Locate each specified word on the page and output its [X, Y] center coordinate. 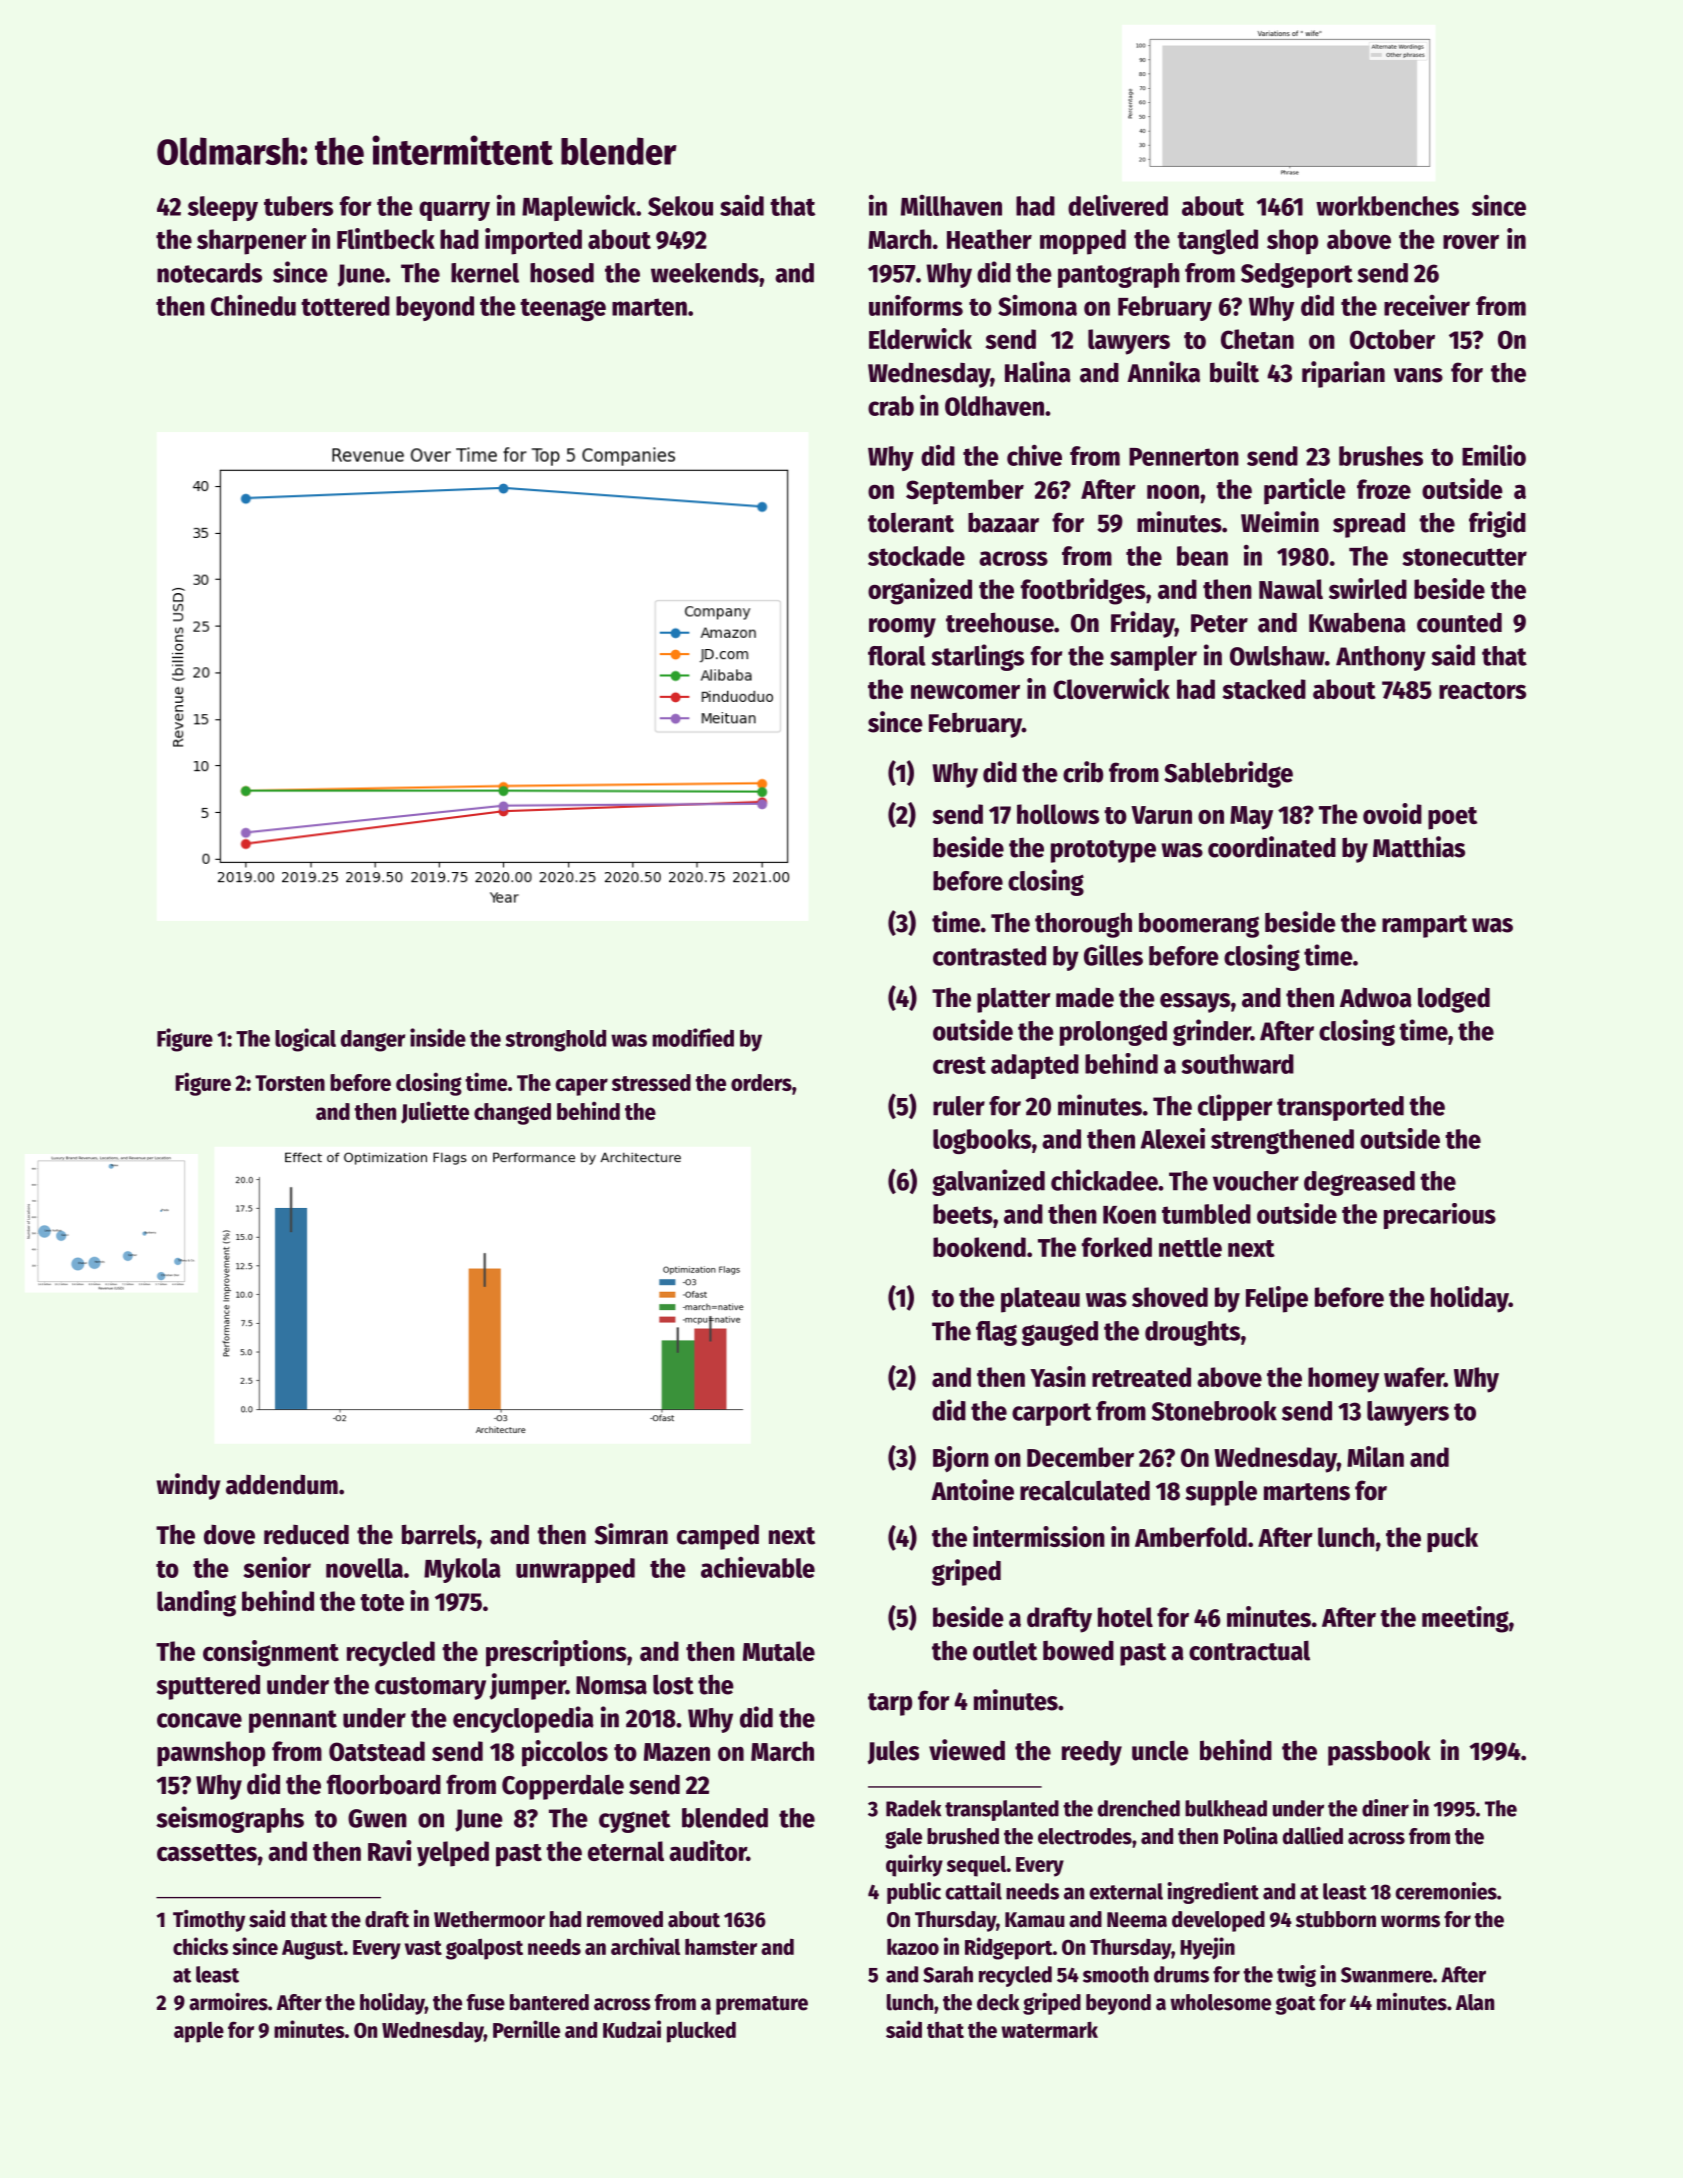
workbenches [1387, 206]
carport [1051, 1414]
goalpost [484, 1949]
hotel [1125, 1617]
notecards [209, 273]
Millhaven [951, 205]
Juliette [435, 1112]
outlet [1005, 1651]
